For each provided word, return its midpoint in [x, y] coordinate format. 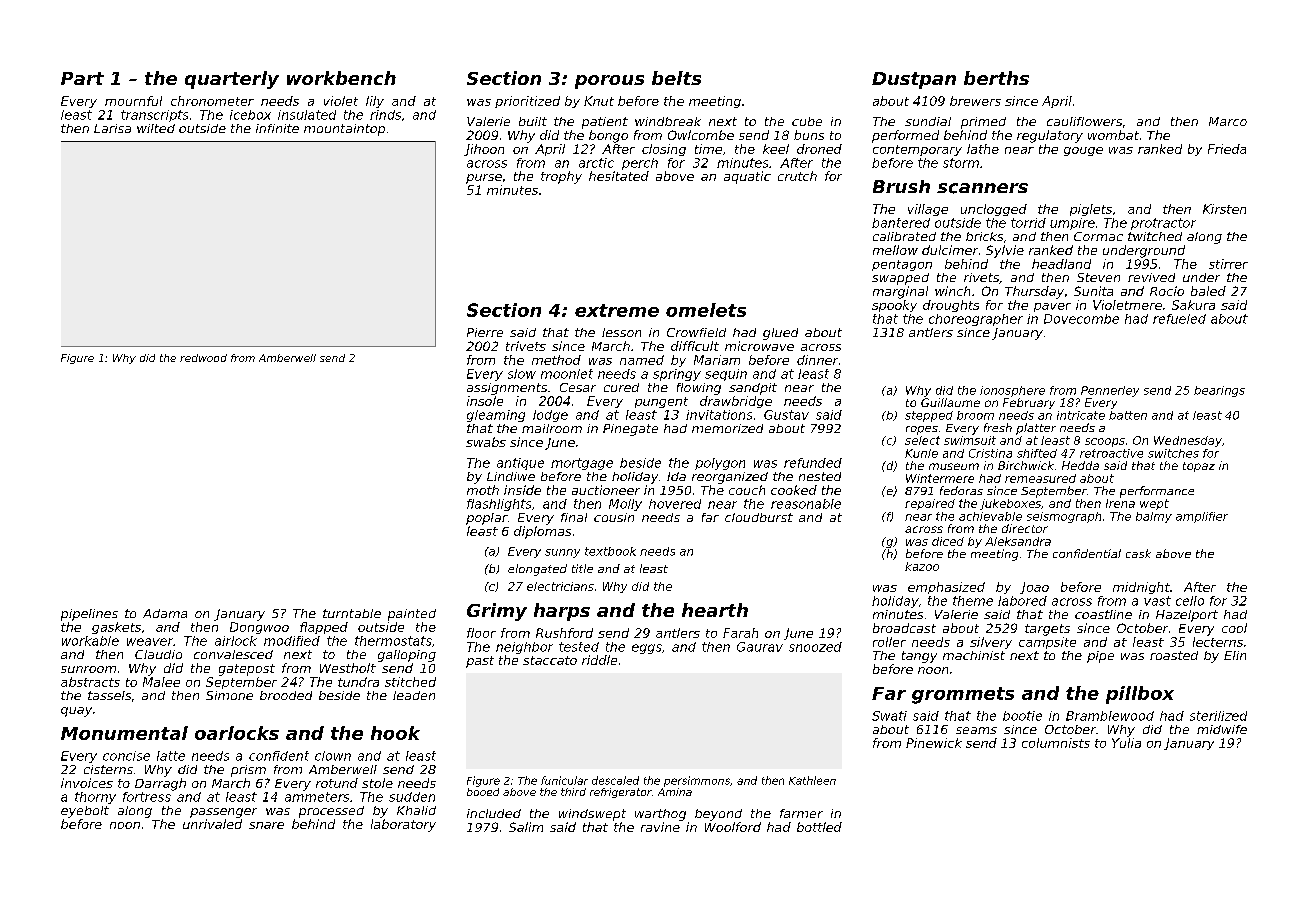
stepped [929, 416]
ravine [660, 827]
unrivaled [212, 824]
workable [90, 641]
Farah [740, 633]
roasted [1174, 655]
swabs [486, 442]
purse [484, 179]
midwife [1222, 729]
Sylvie [1005, 251]
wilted [156, 128]
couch [747, 490]
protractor [1163, 224]
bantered [901, 223]
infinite [277, 128]
